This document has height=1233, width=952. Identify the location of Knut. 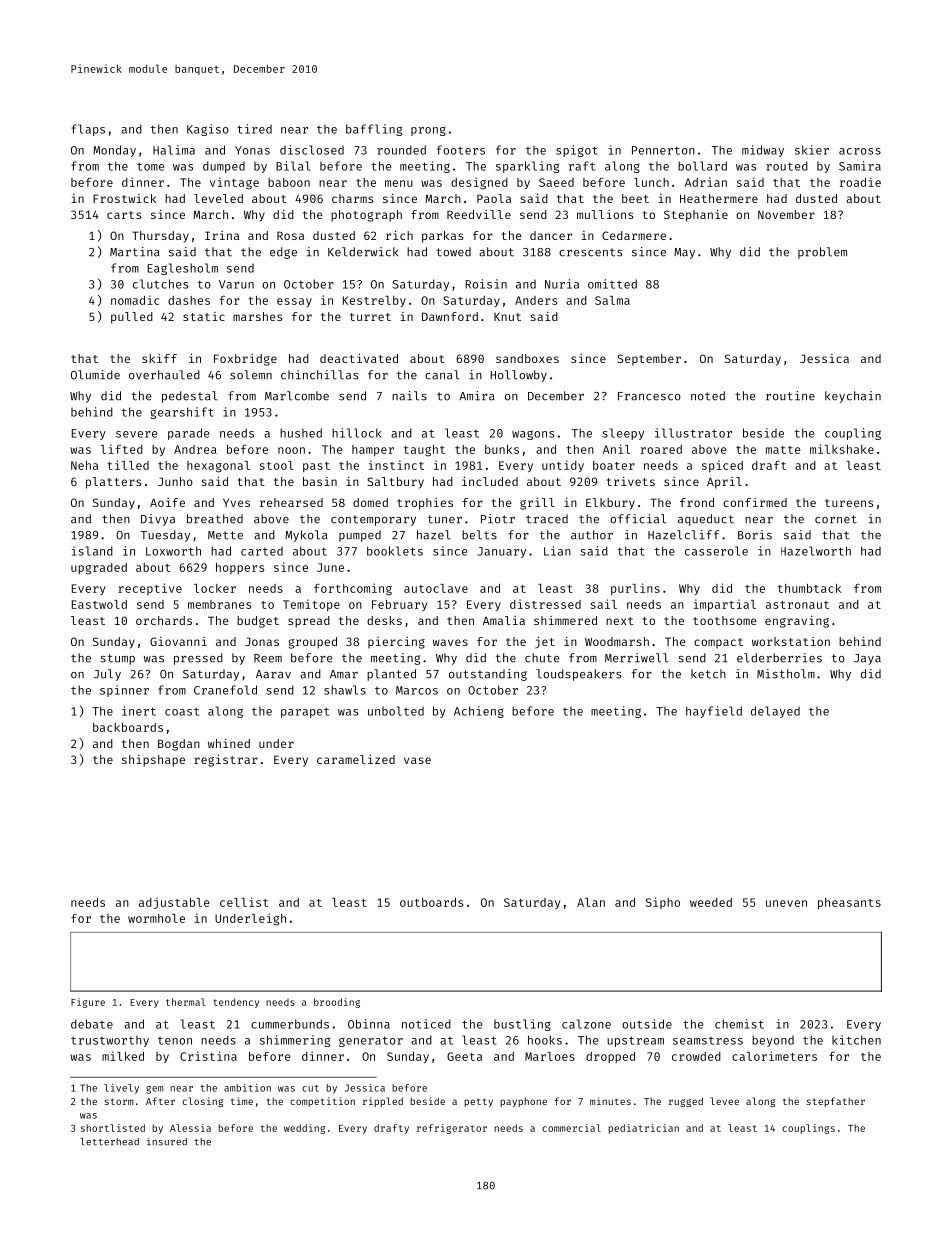
(507, 316).
